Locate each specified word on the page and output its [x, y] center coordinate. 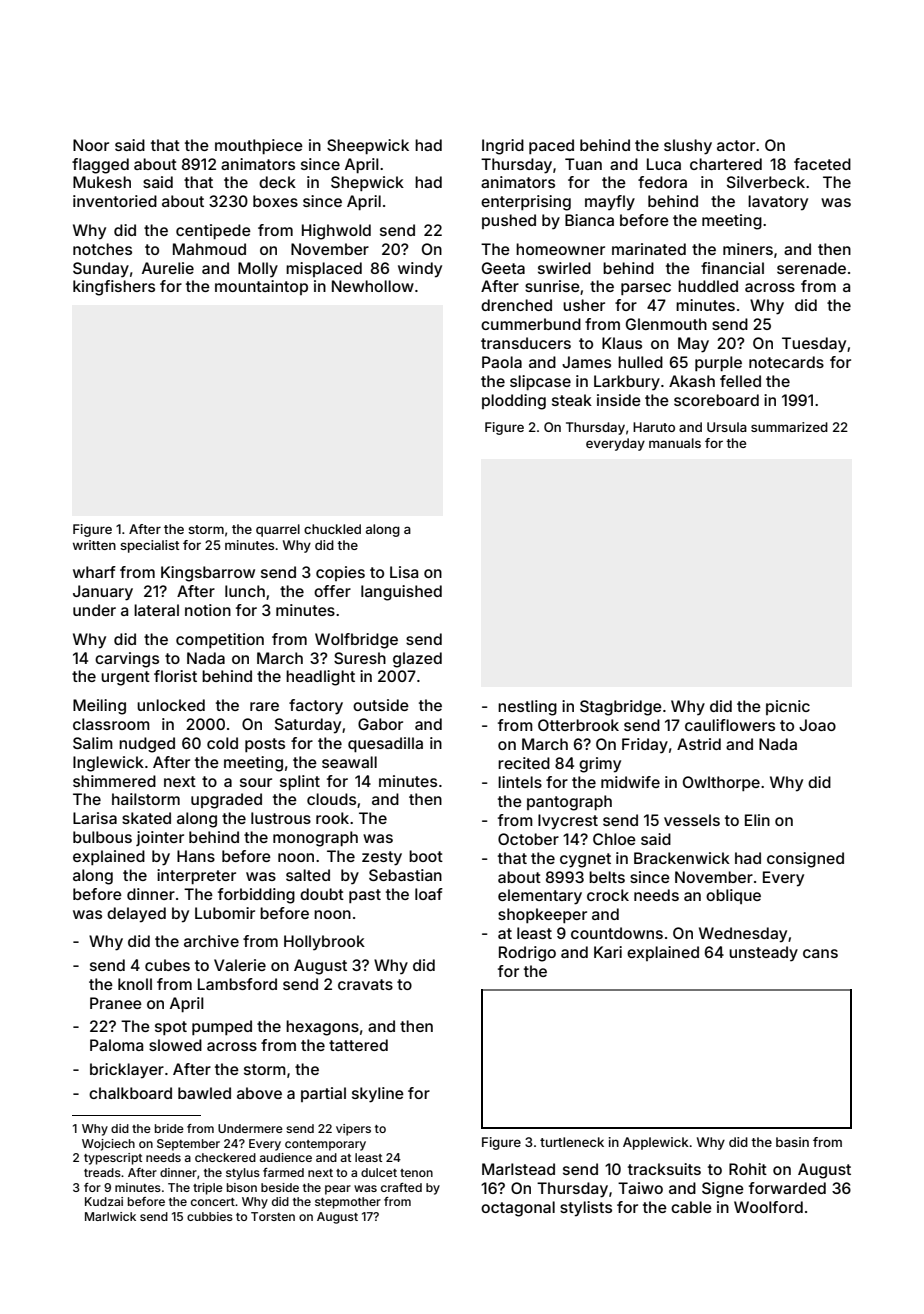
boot [426, 856]
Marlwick [110, 1216]
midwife [630, 782]
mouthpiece [259, 146]
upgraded [226, 801]
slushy [688, 147]
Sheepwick [368, 146]
